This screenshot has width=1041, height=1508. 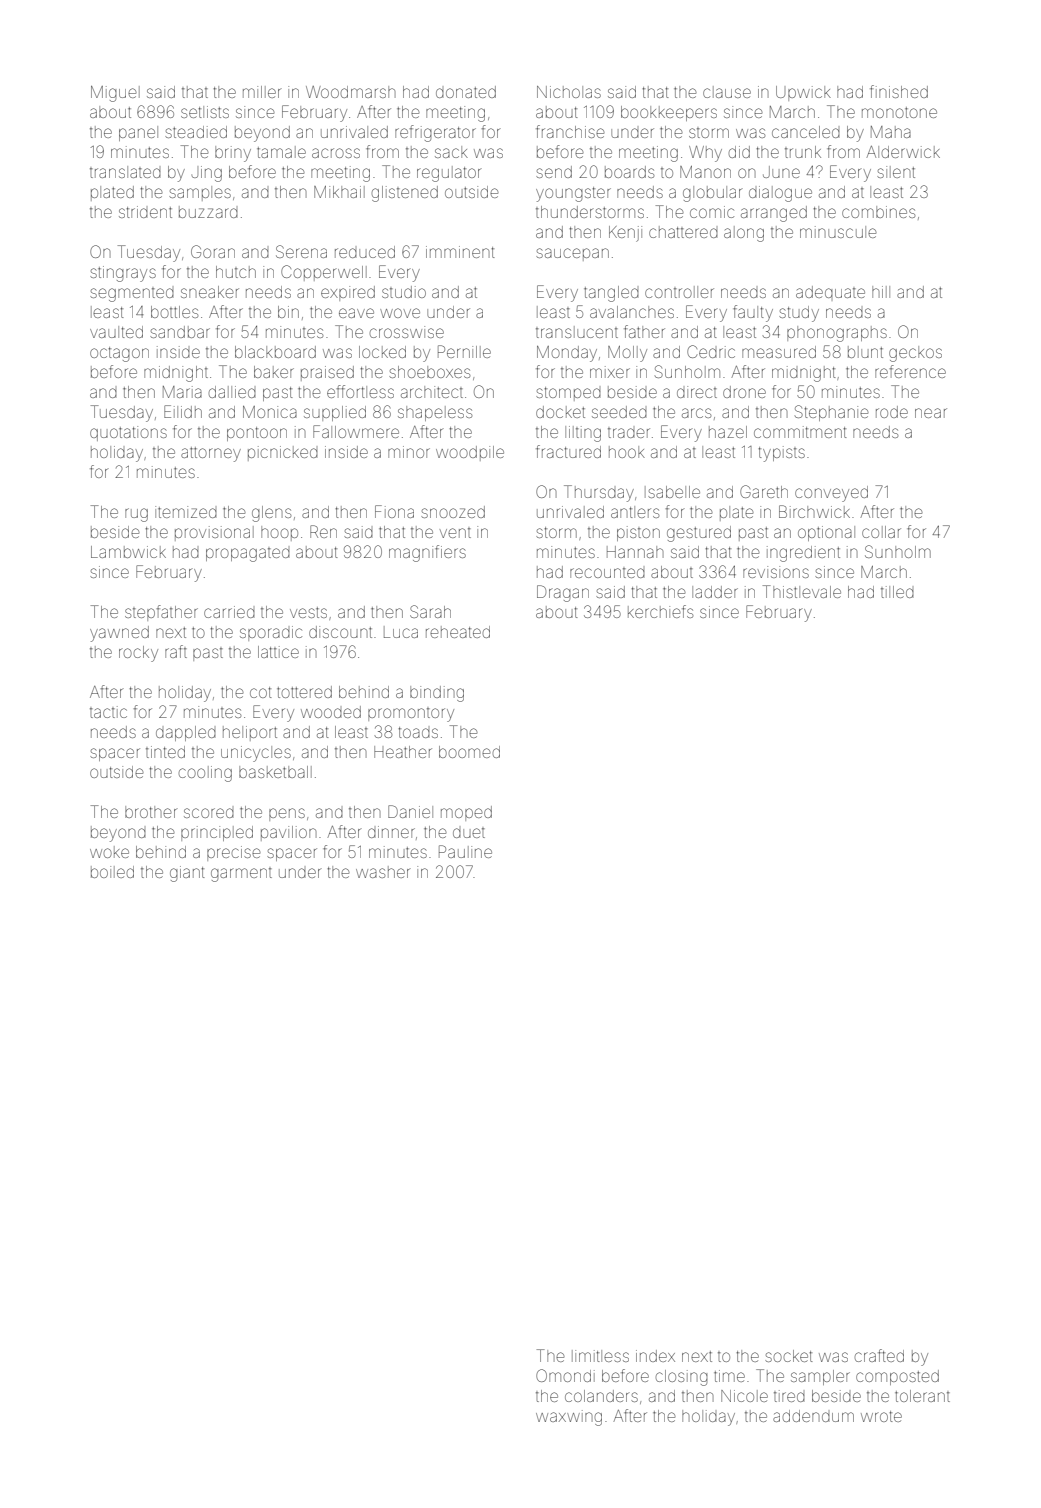 I want to click on washer, so click(x=383, y=872).
